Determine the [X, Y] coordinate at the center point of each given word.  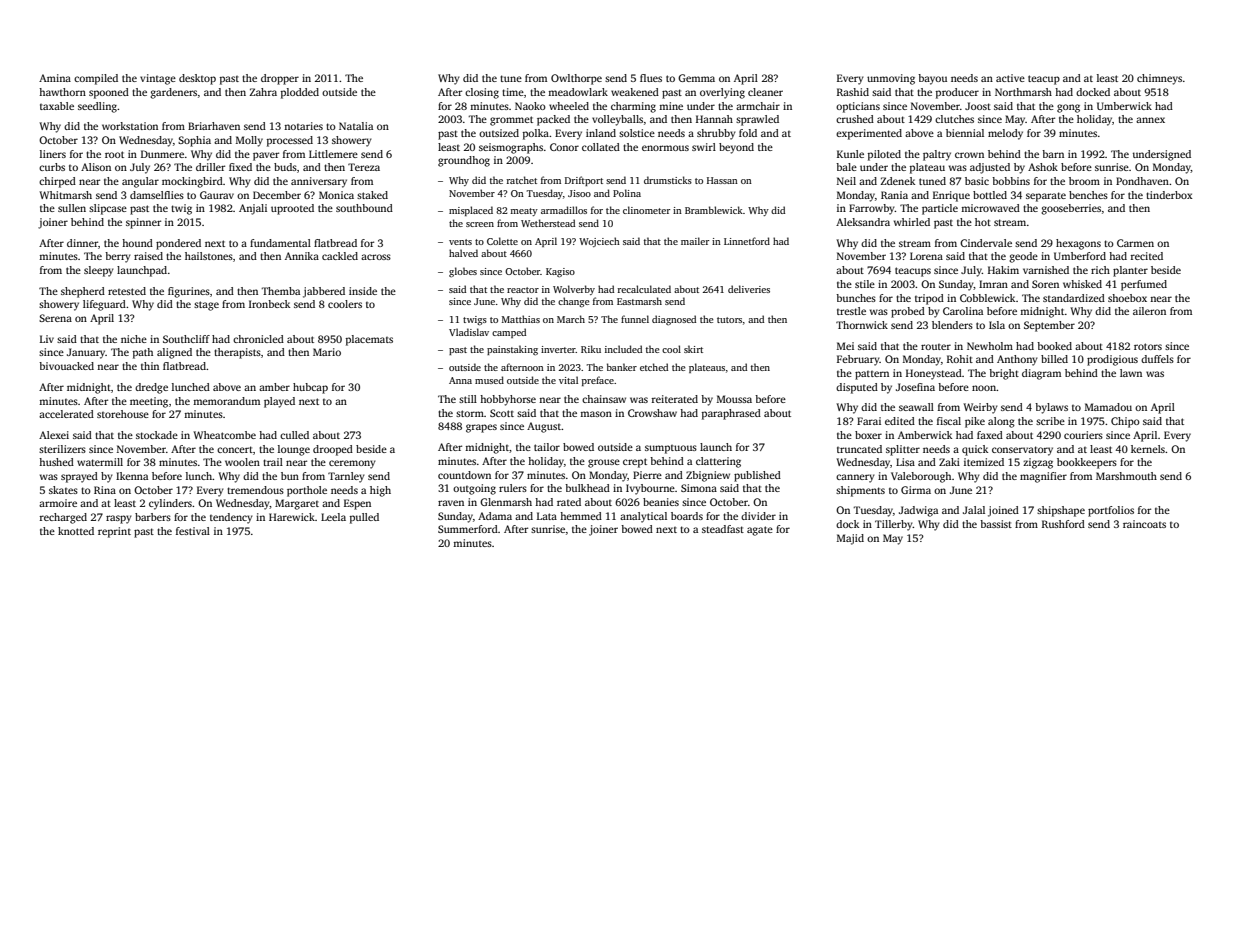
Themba [280, 291]
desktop [197, 79]
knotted [76, 531]
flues [651, 78]
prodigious [1112, 360]
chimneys [1159, 79]
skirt [693, 349]
